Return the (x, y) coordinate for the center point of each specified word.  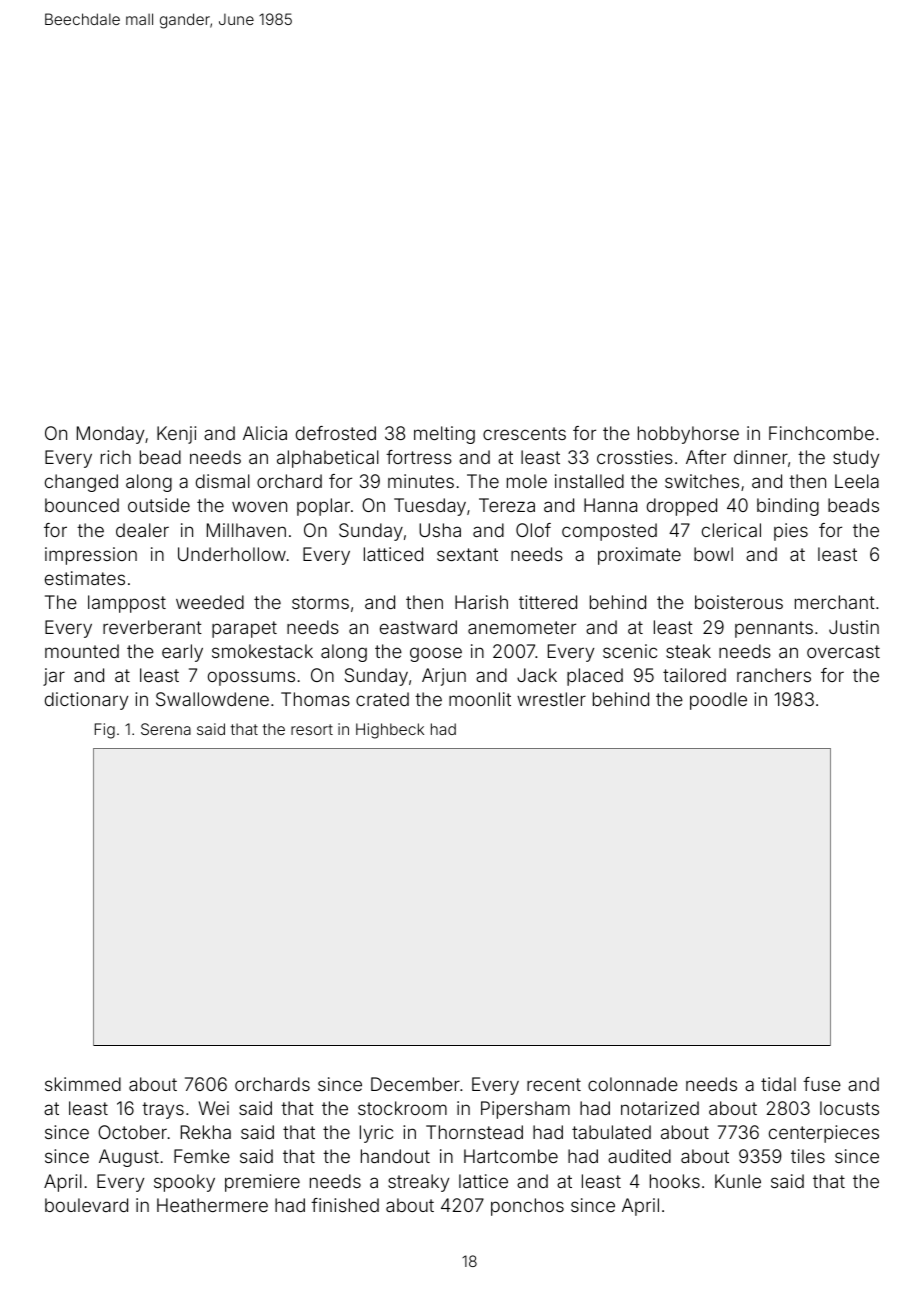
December (415, 1084)
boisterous (739, 602)
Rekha (206, 1132)
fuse (822, 1084)
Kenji (176, 435)
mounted (82, 651)
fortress (419, 457)
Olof (533, 530)
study (856, 459)
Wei (214, 1108)
